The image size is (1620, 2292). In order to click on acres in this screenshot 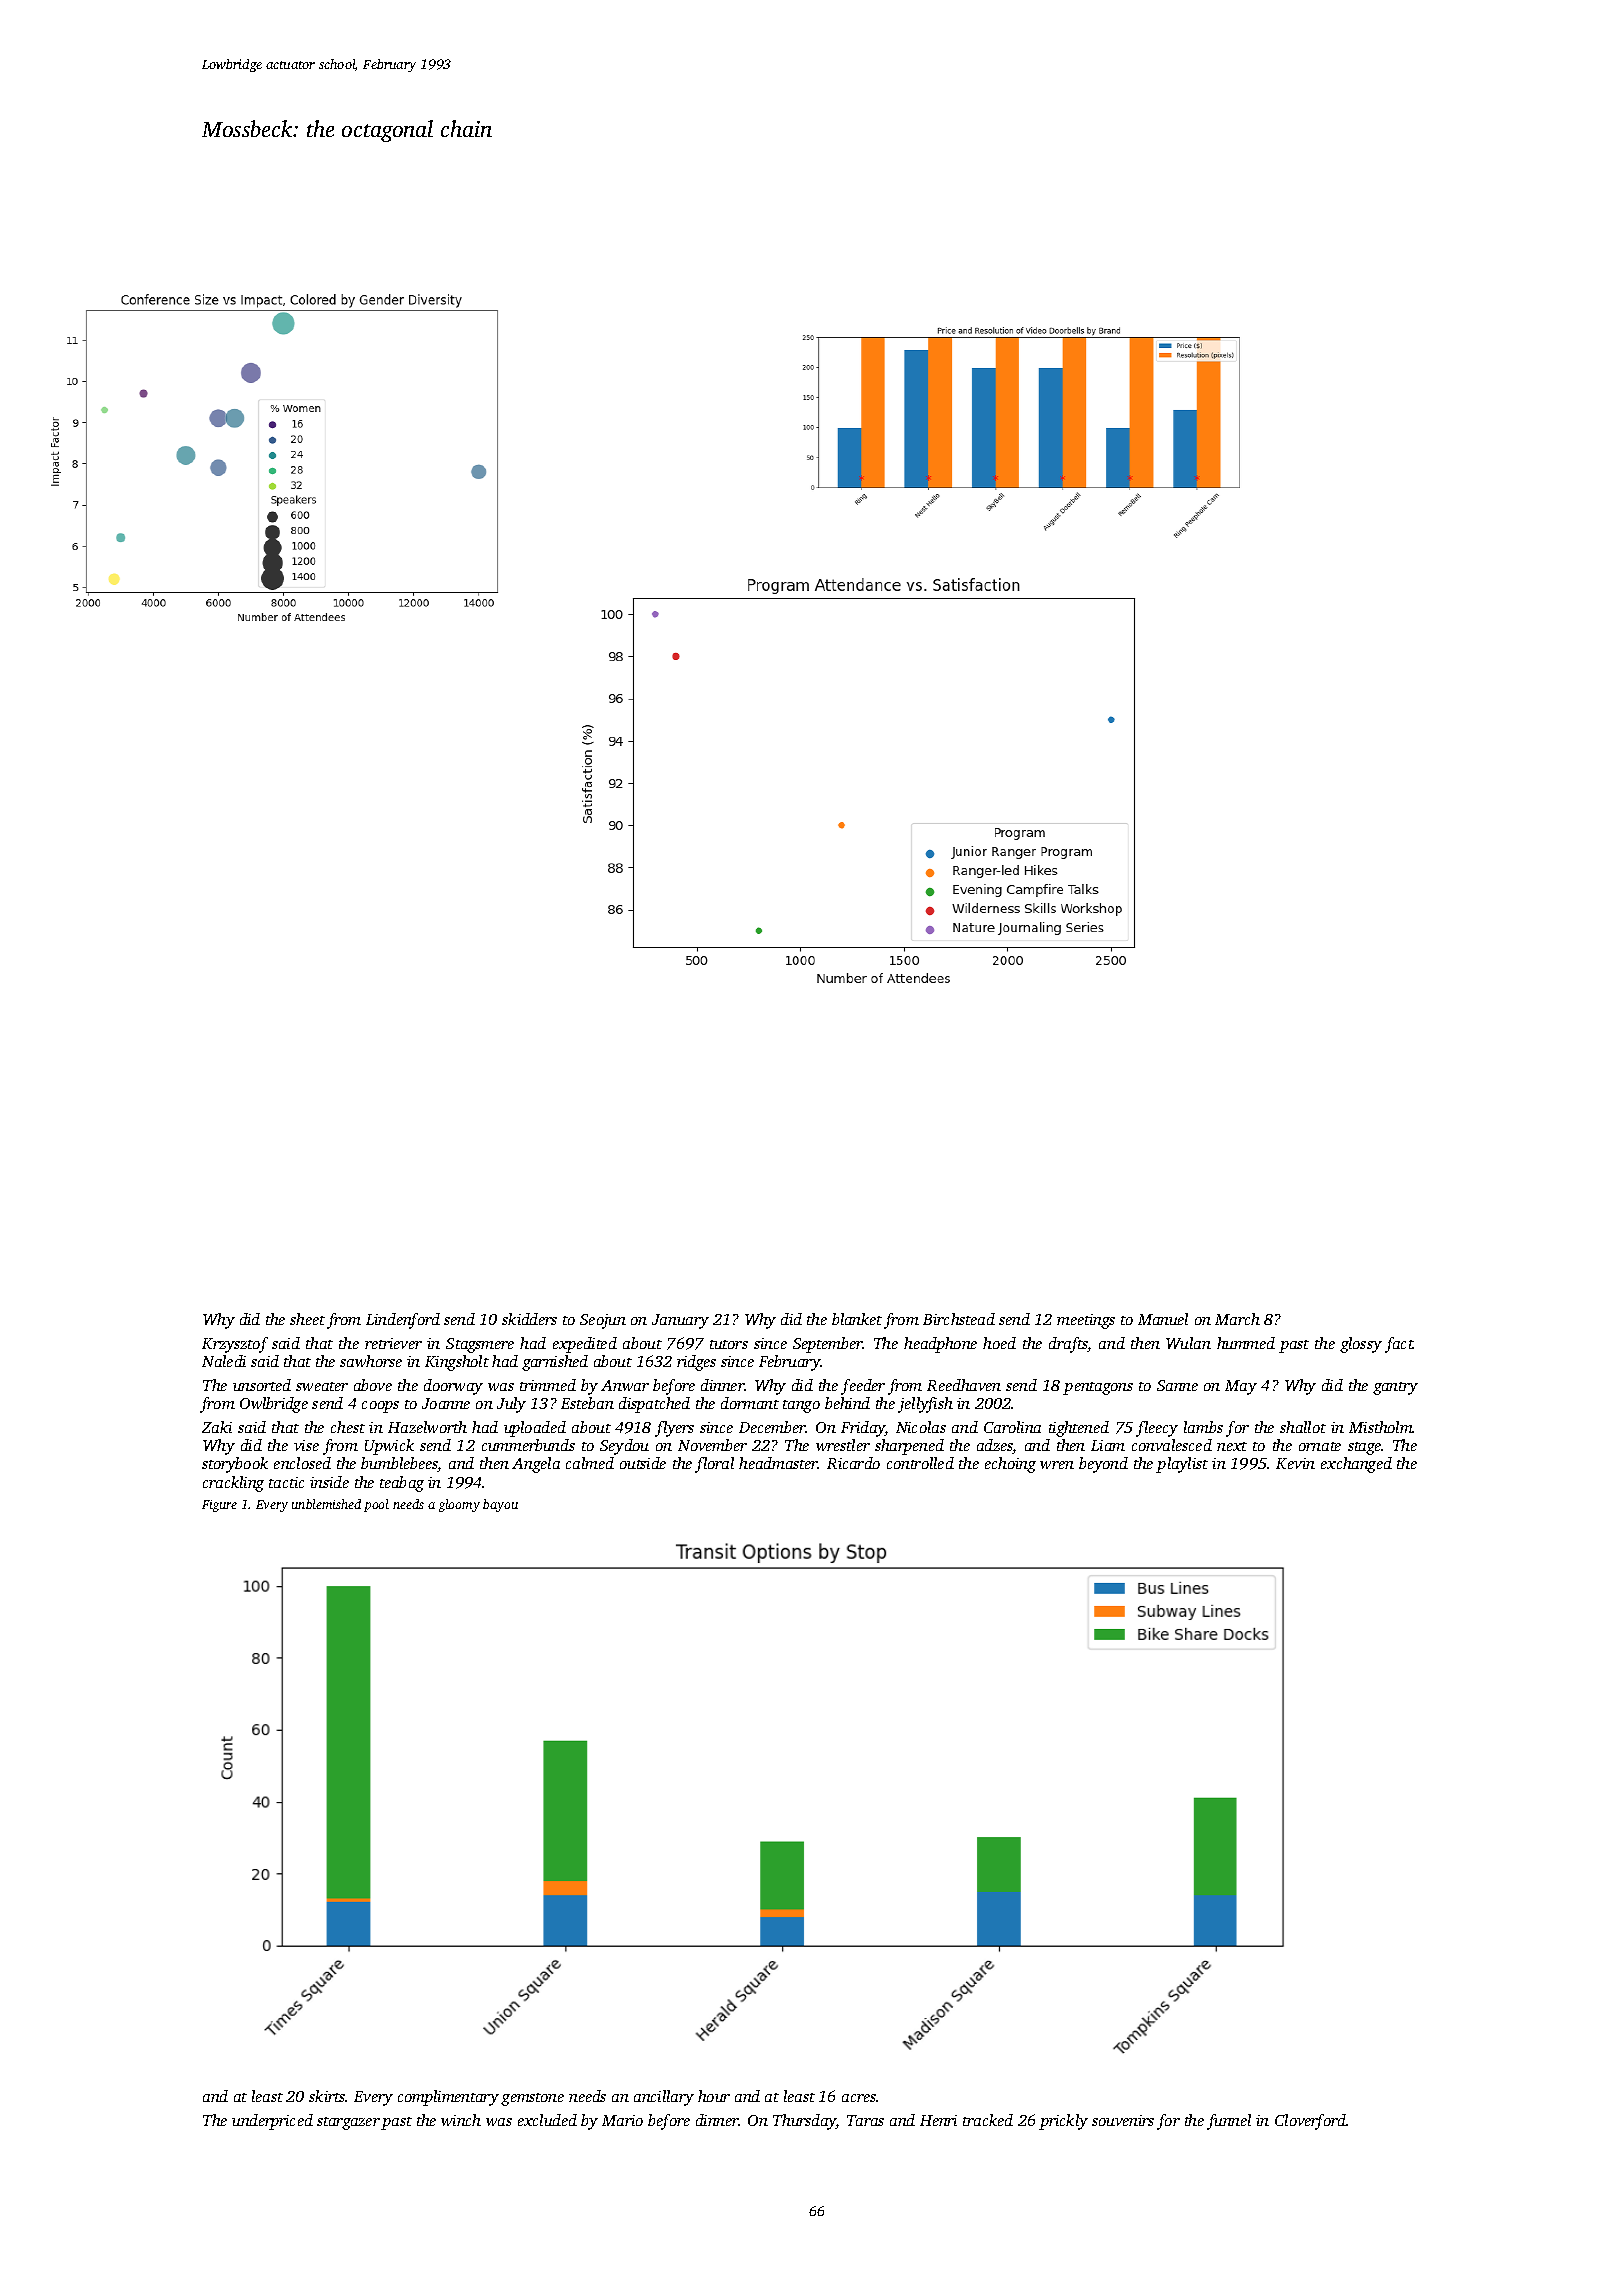, I will do `click(859, 2098)`.
